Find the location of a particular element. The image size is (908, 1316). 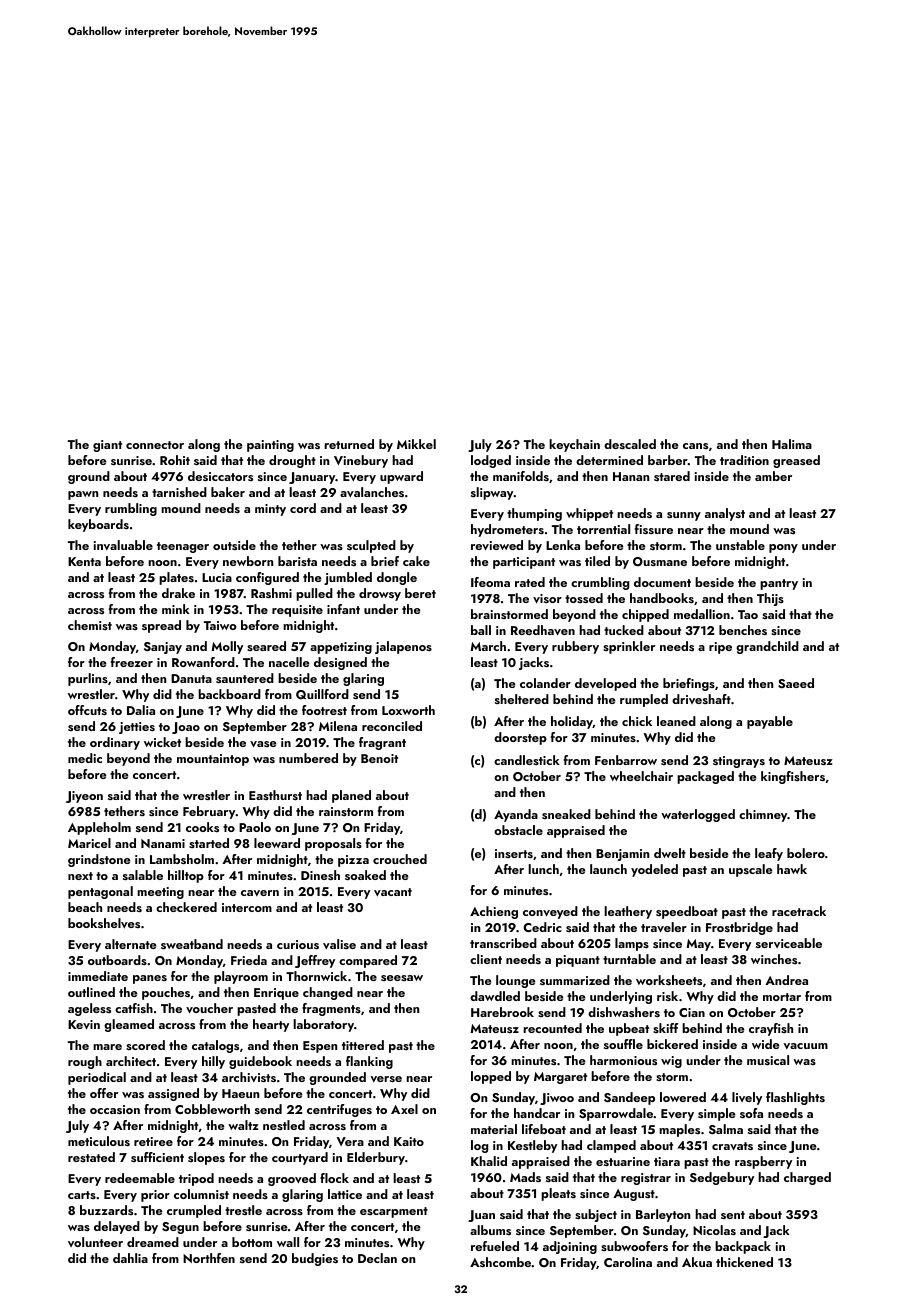

appetizing is located at coordinates (341, 648).
